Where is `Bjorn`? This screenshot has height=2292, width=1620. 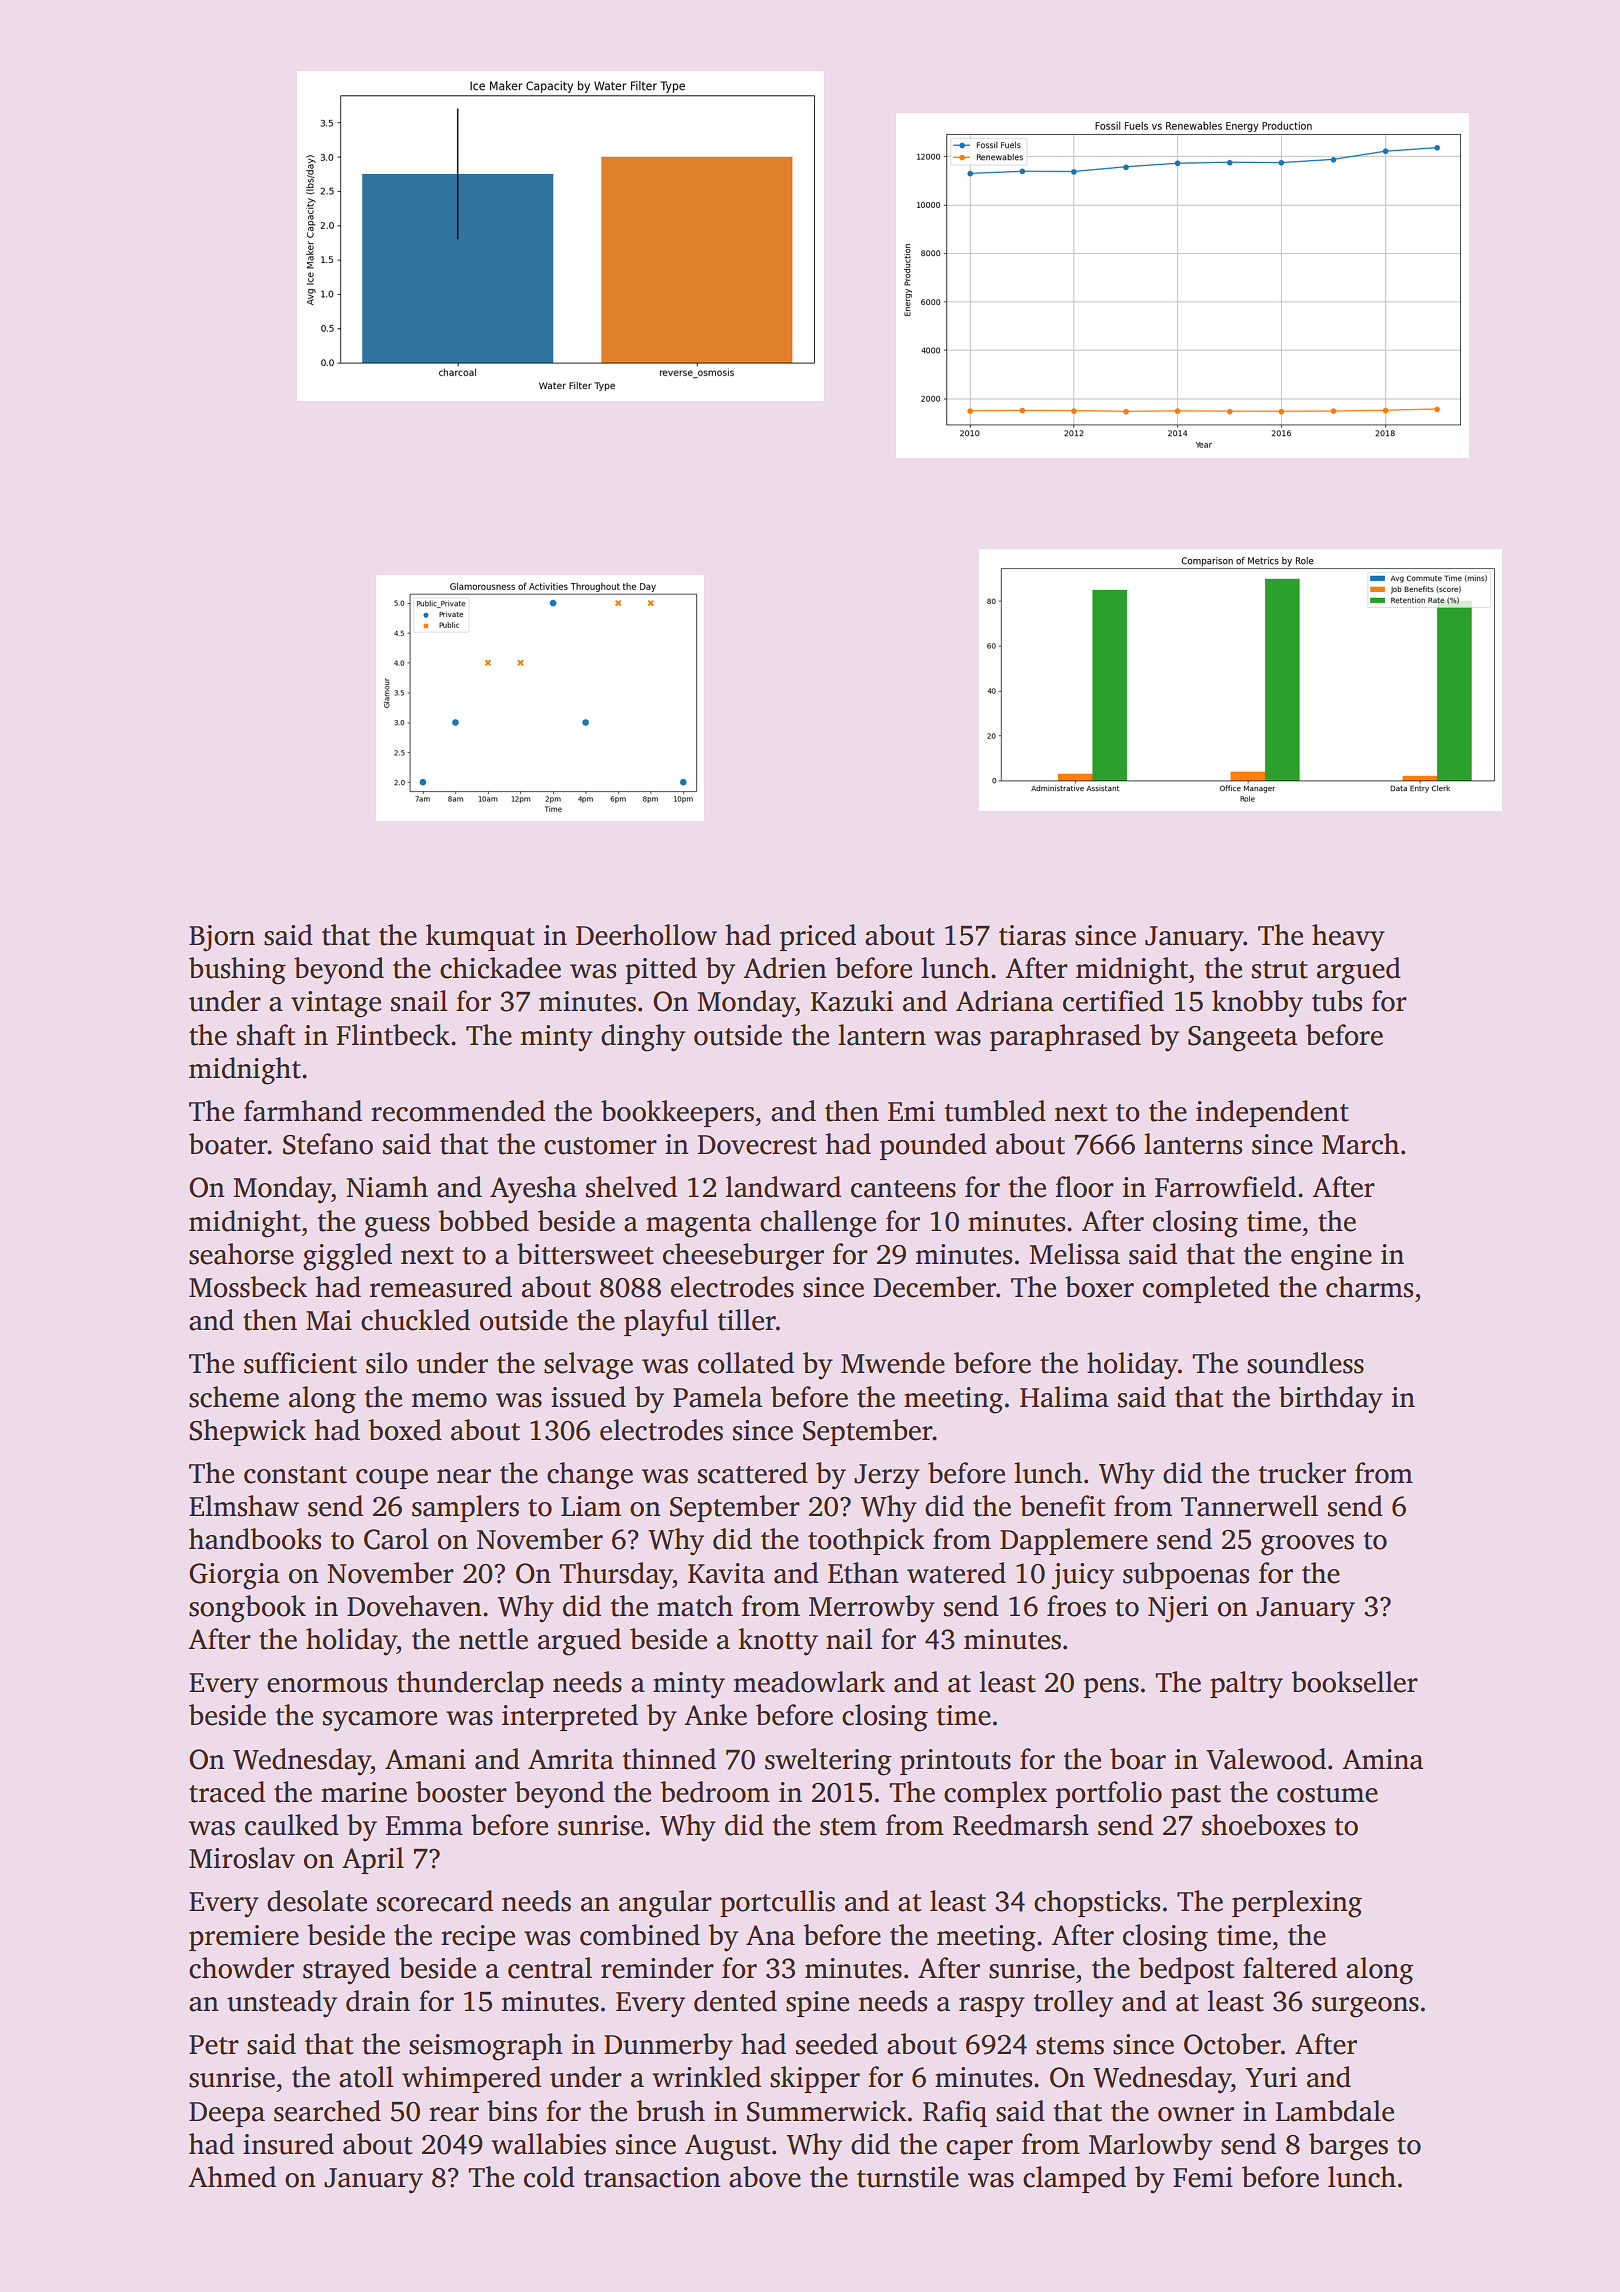
Bjorn is located at coordinates (222, 938).
